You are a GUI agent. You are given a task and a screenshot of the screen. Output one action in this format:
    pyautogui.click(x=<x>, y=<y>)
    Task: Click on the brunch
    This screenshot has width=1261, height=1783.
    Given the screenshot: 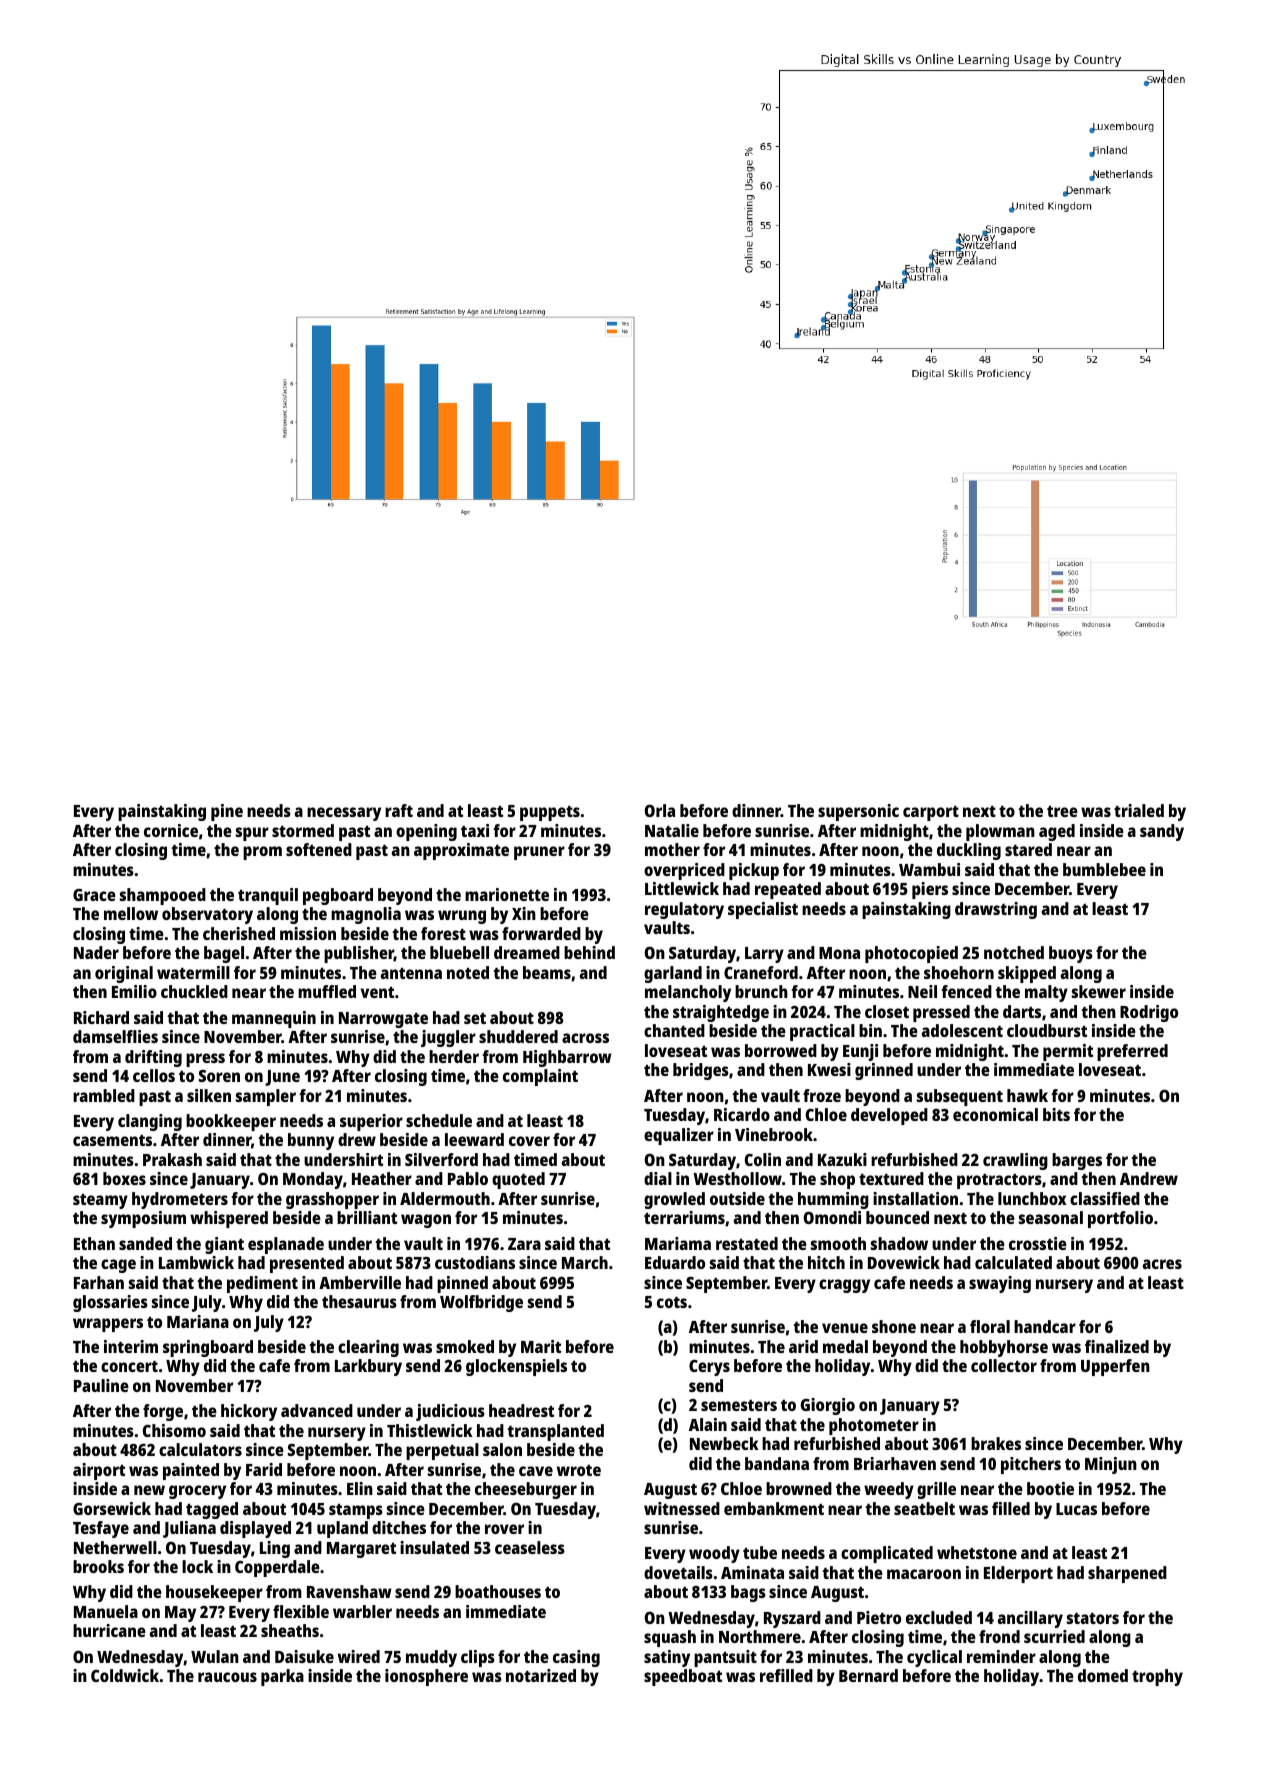 What is the action you would take?
    pyautogui.click(x=761, y=991)
